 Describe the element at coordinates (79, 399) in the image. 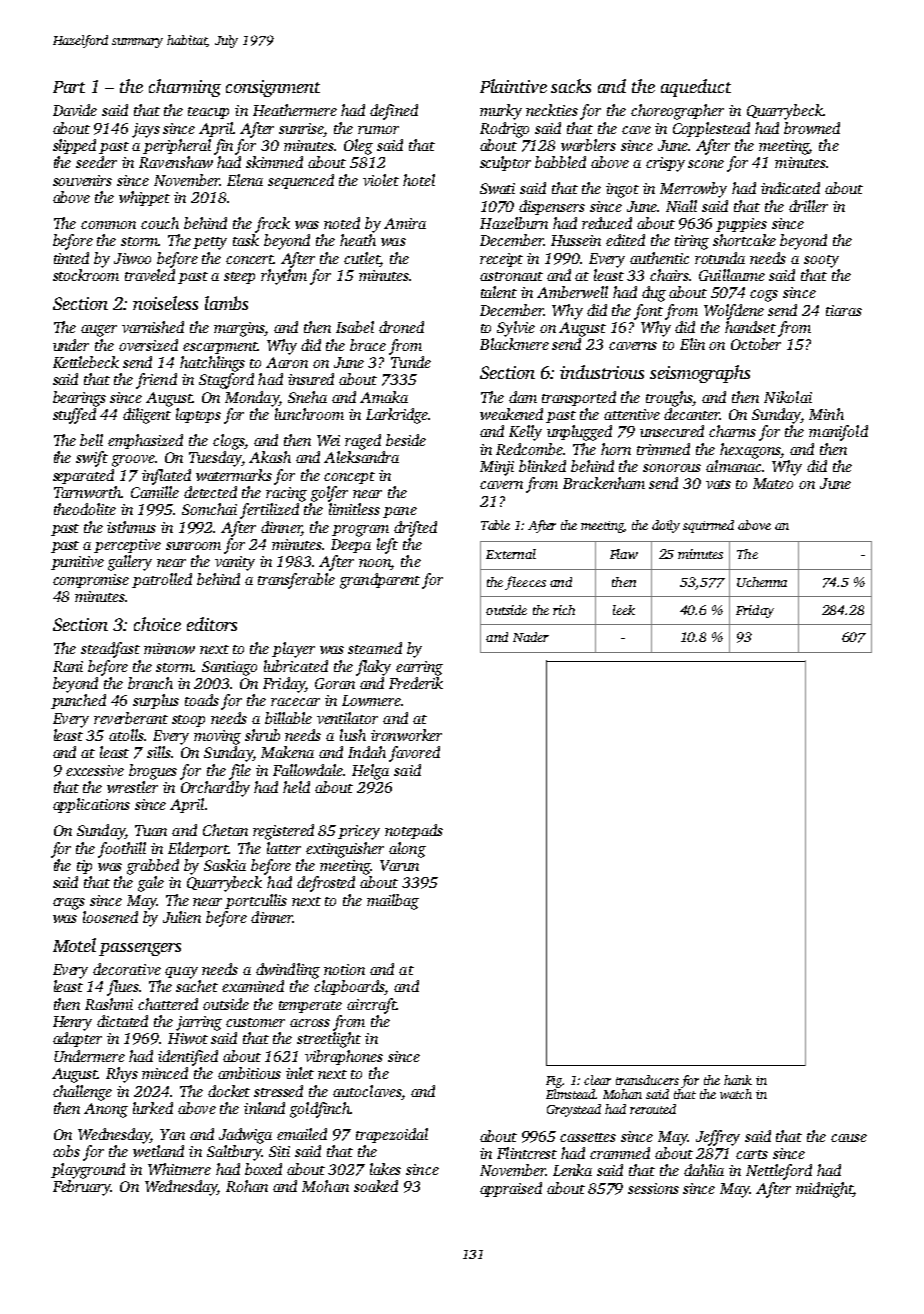

I see `bearings` at that location.
